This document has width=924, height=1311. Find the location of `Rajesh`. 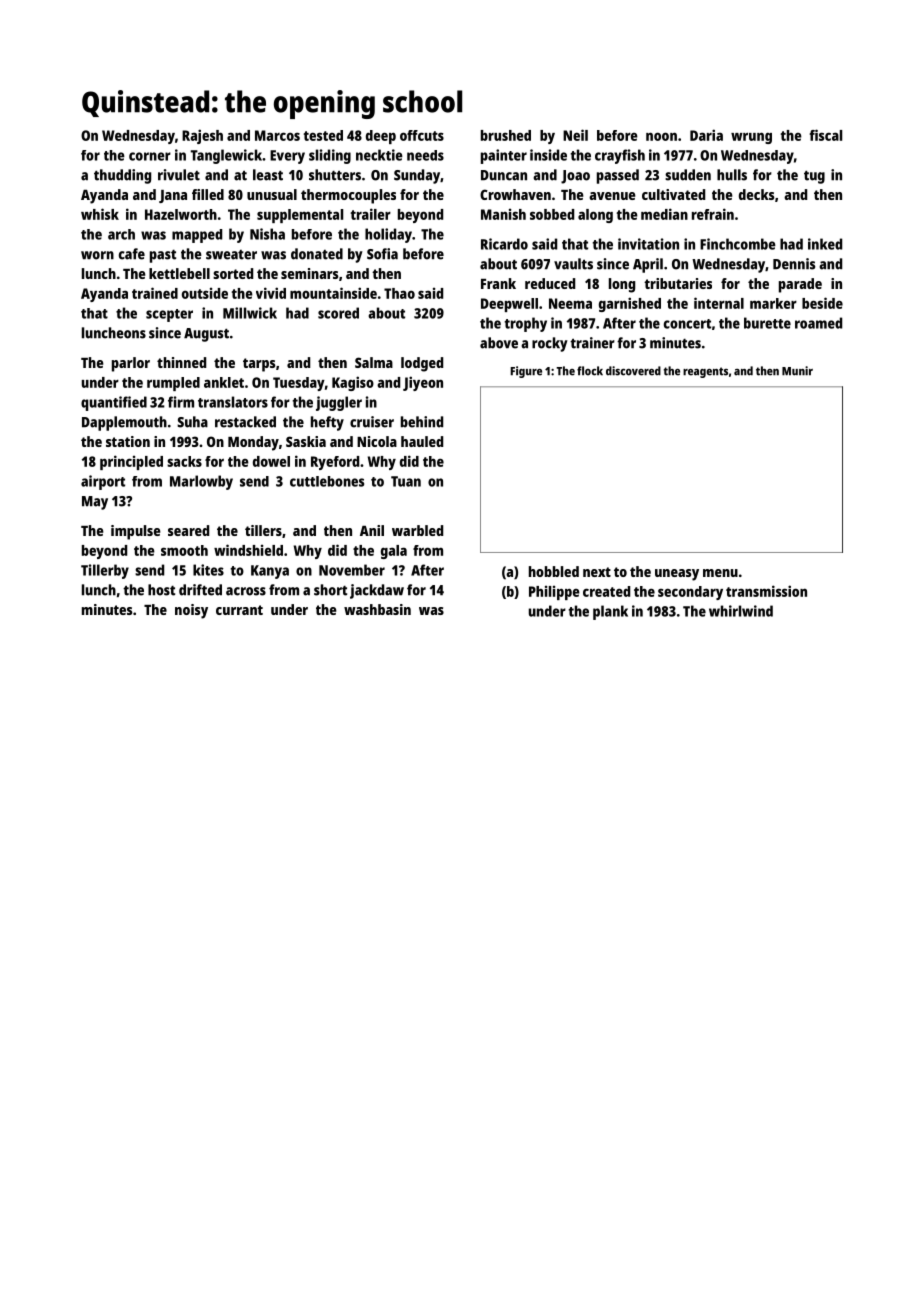

Rajesh is located at coordinates (202, 136).
